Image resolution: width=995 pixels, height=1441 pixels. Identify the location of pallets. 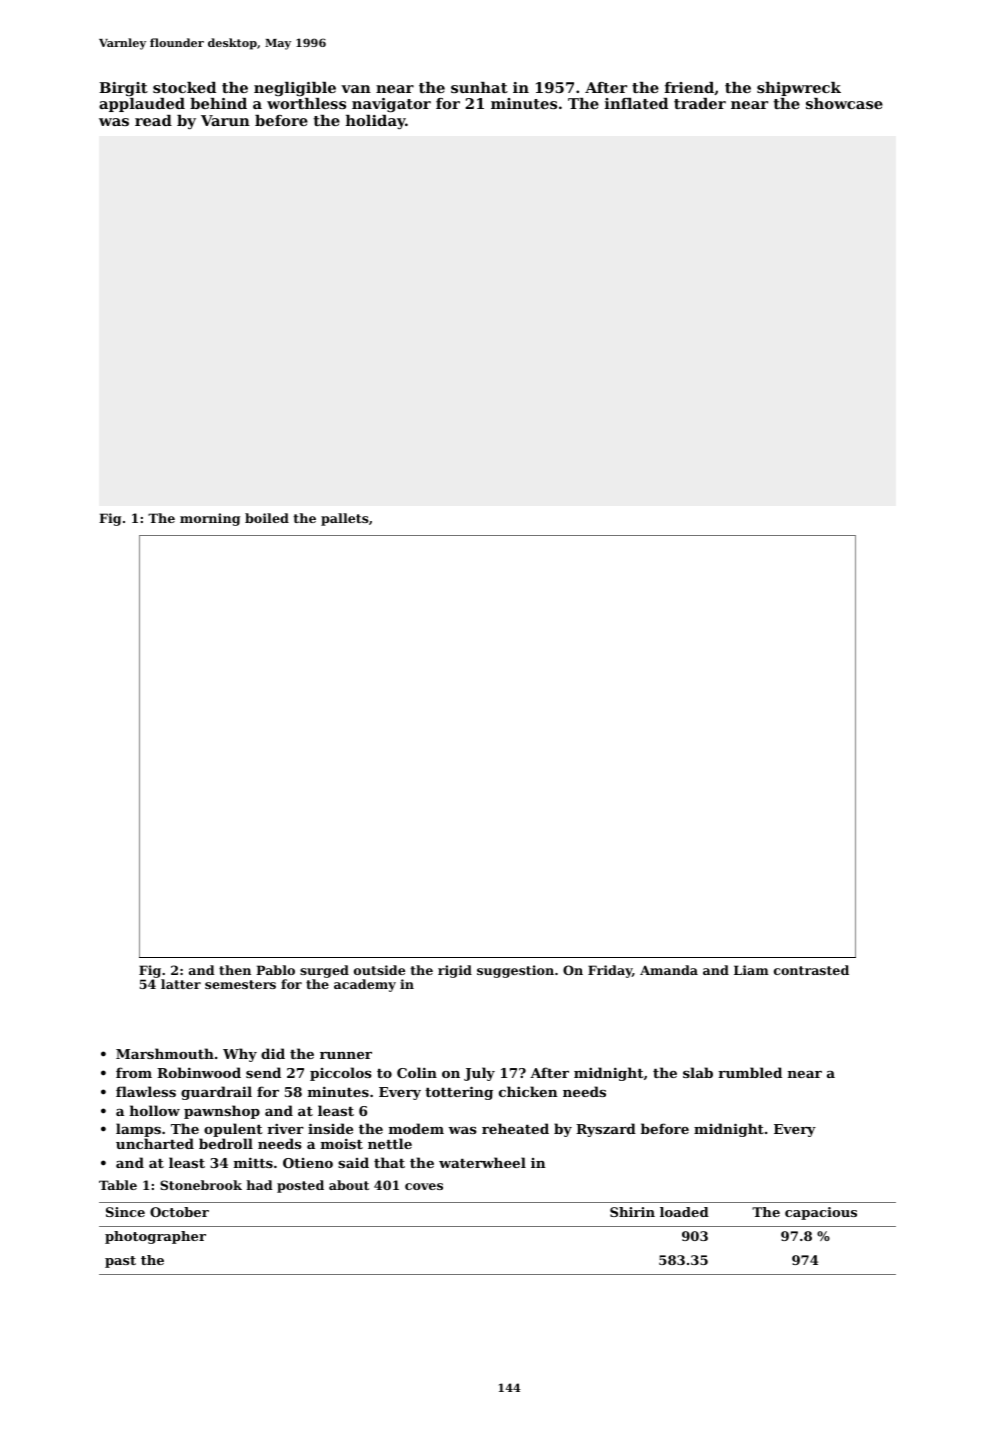
(345, 519).
